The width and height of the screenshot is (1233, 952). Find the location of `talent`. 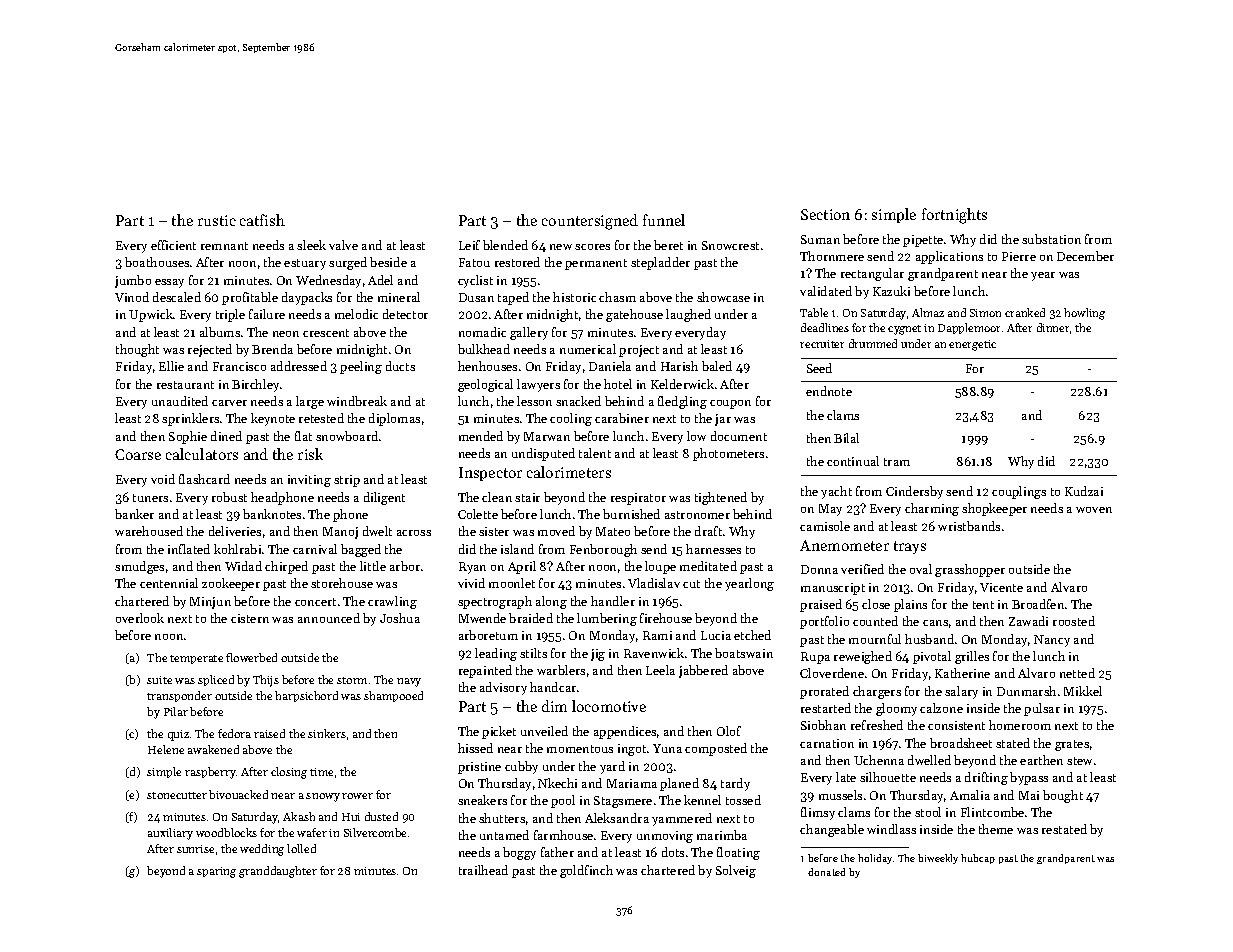

talent is located at coordinates (595, 453).
